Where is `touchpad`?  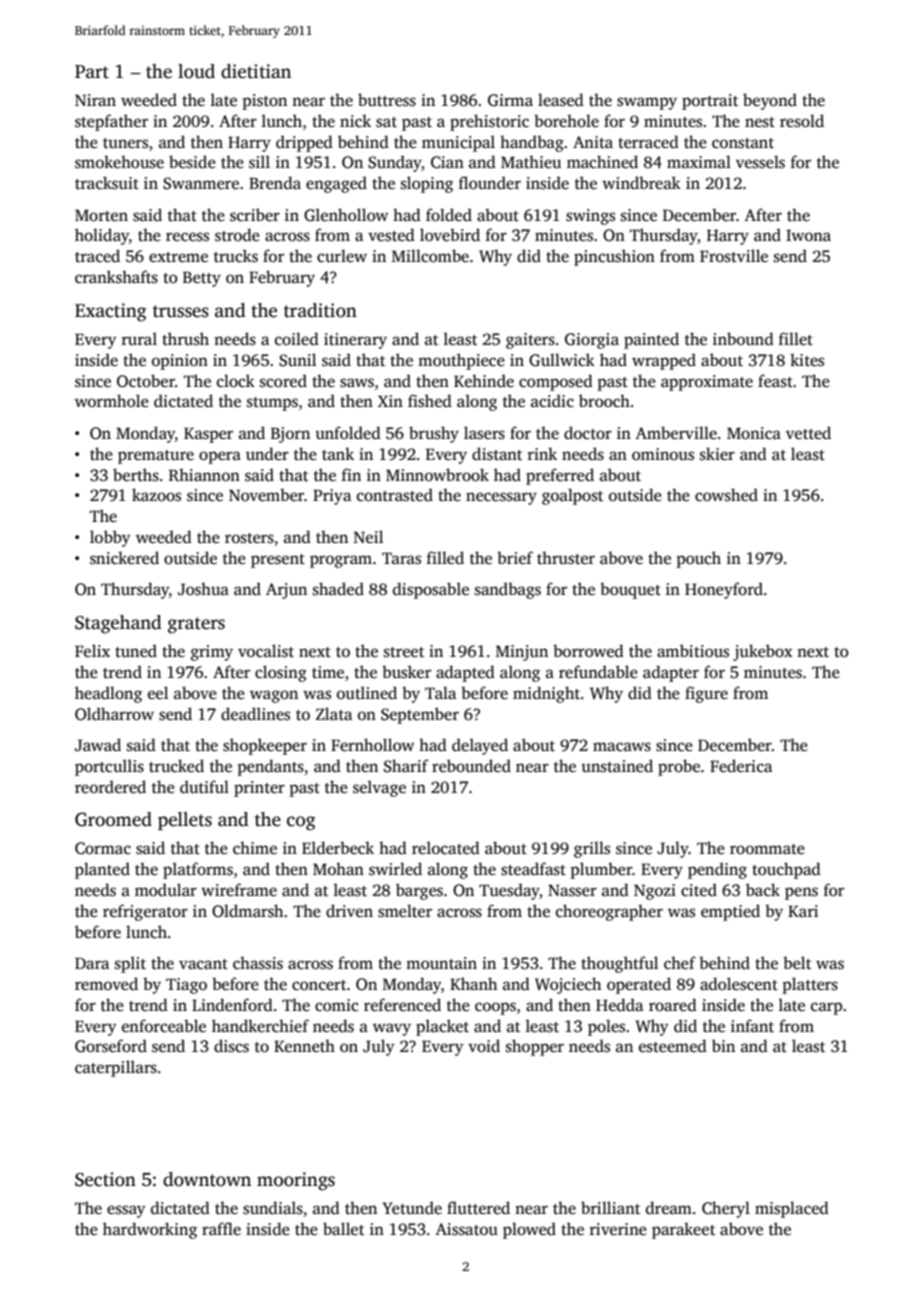
touchpad is located at coordinates (786, 870).
